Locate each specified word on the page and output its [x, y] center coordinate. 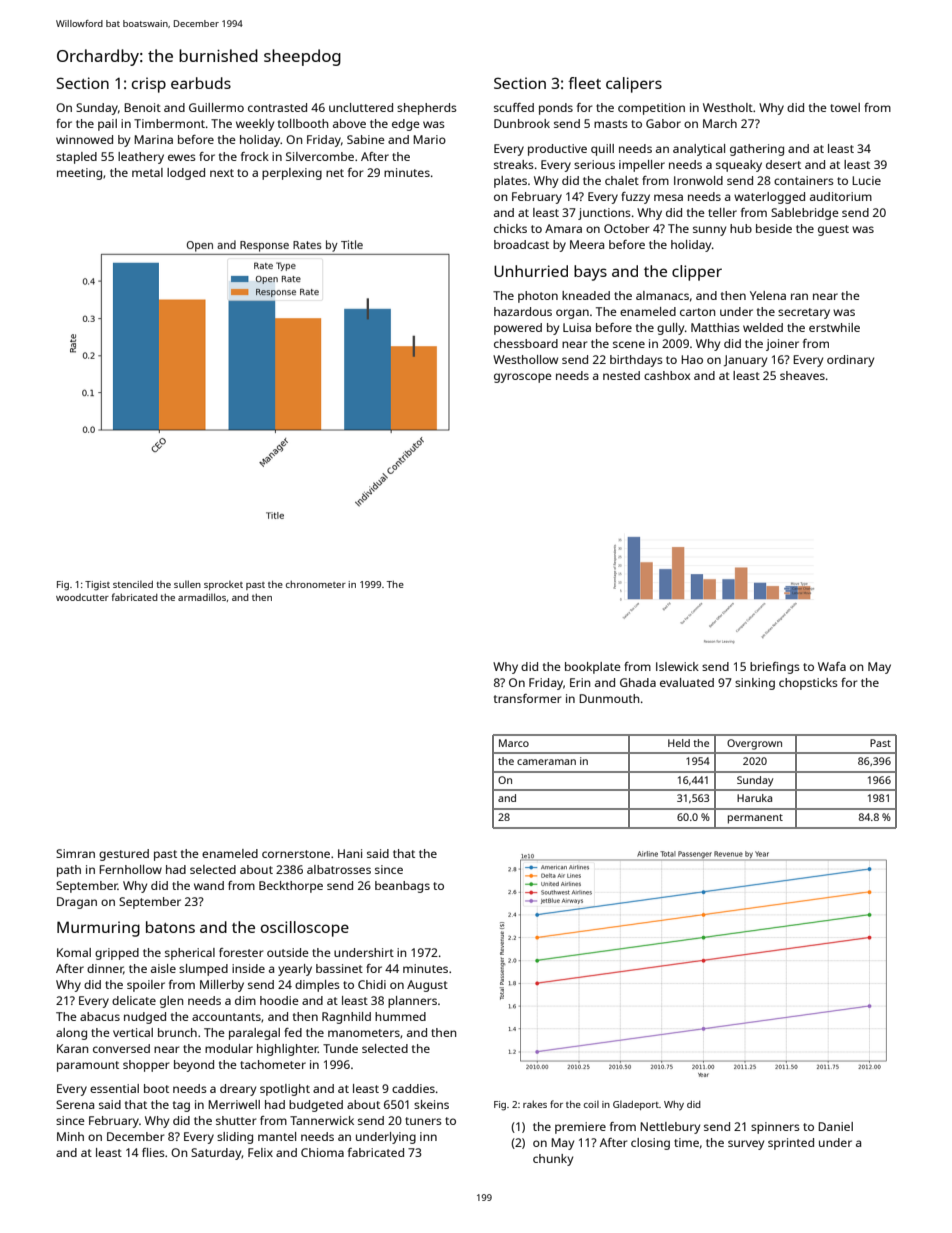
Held [679, 743]
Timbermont [169, 123]
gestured [124, 855]
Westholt [728, 107]
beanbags [402, 887]
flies [153, 1152]
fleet [584, 83]
